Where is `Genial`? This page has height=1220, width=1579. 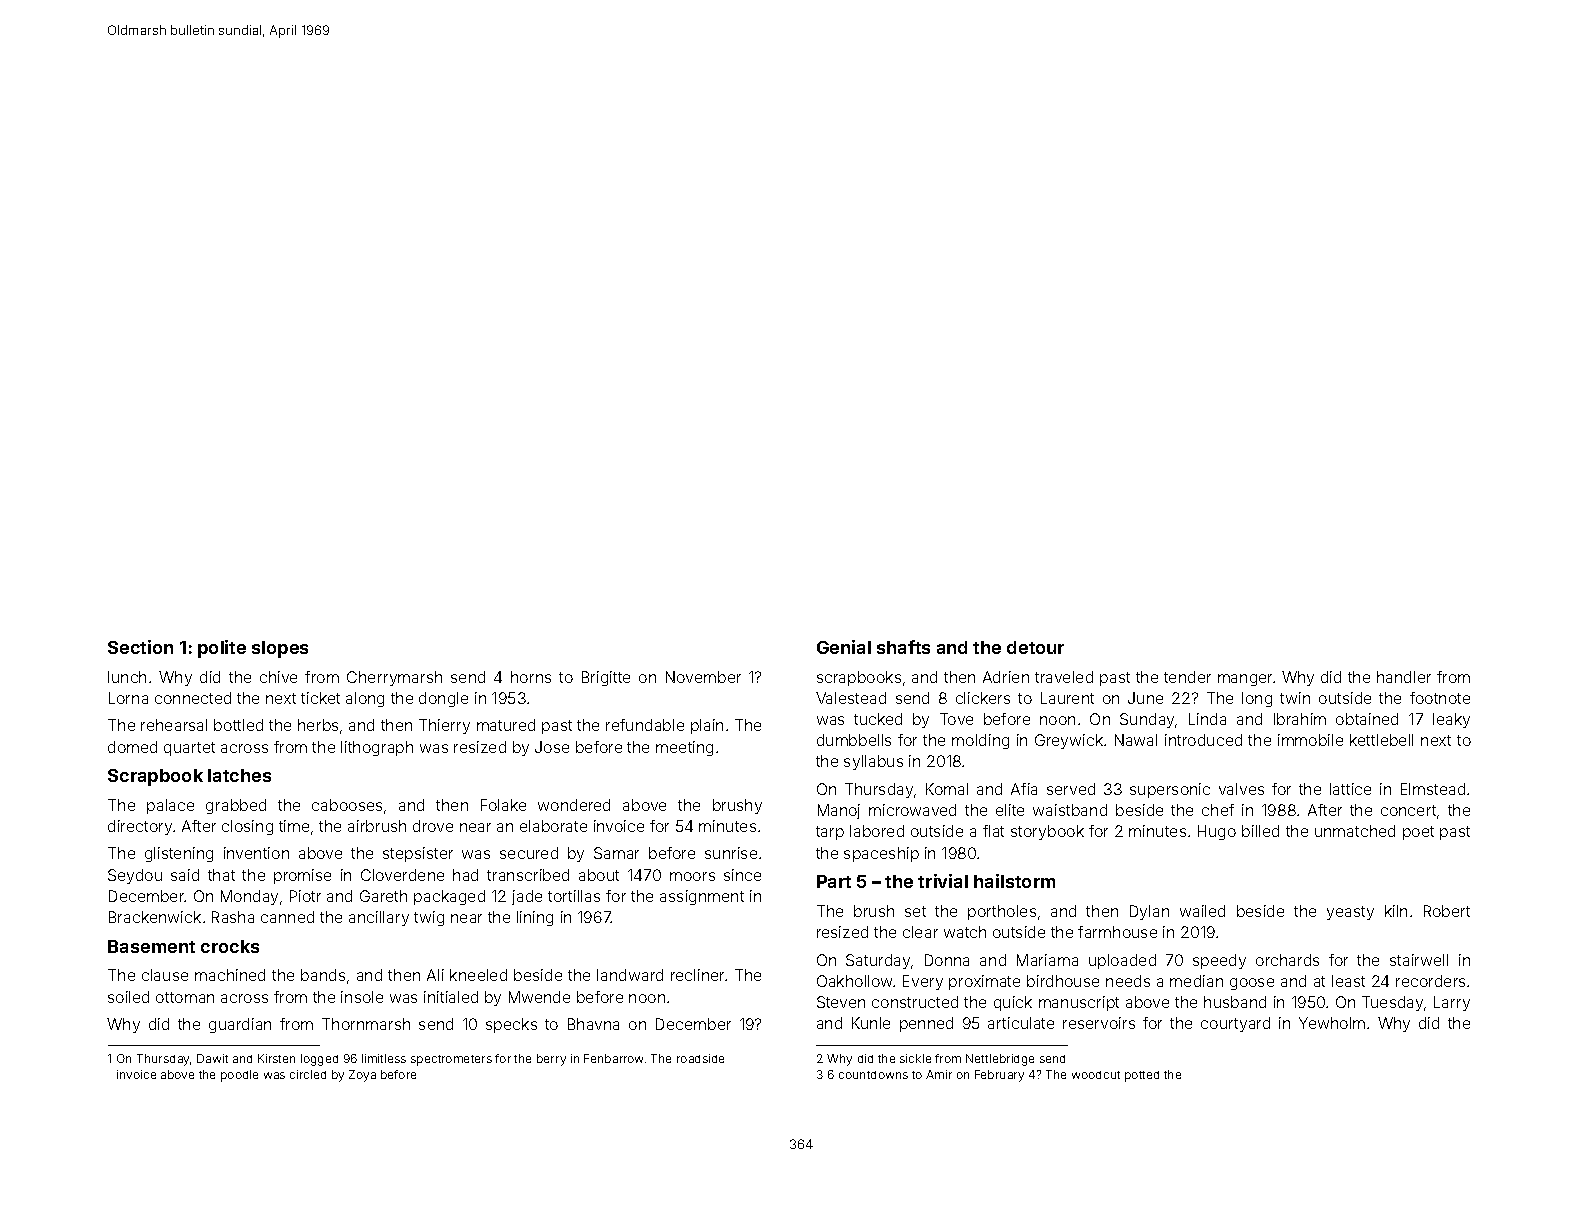
Genial is located at coordinates (844, 647).
